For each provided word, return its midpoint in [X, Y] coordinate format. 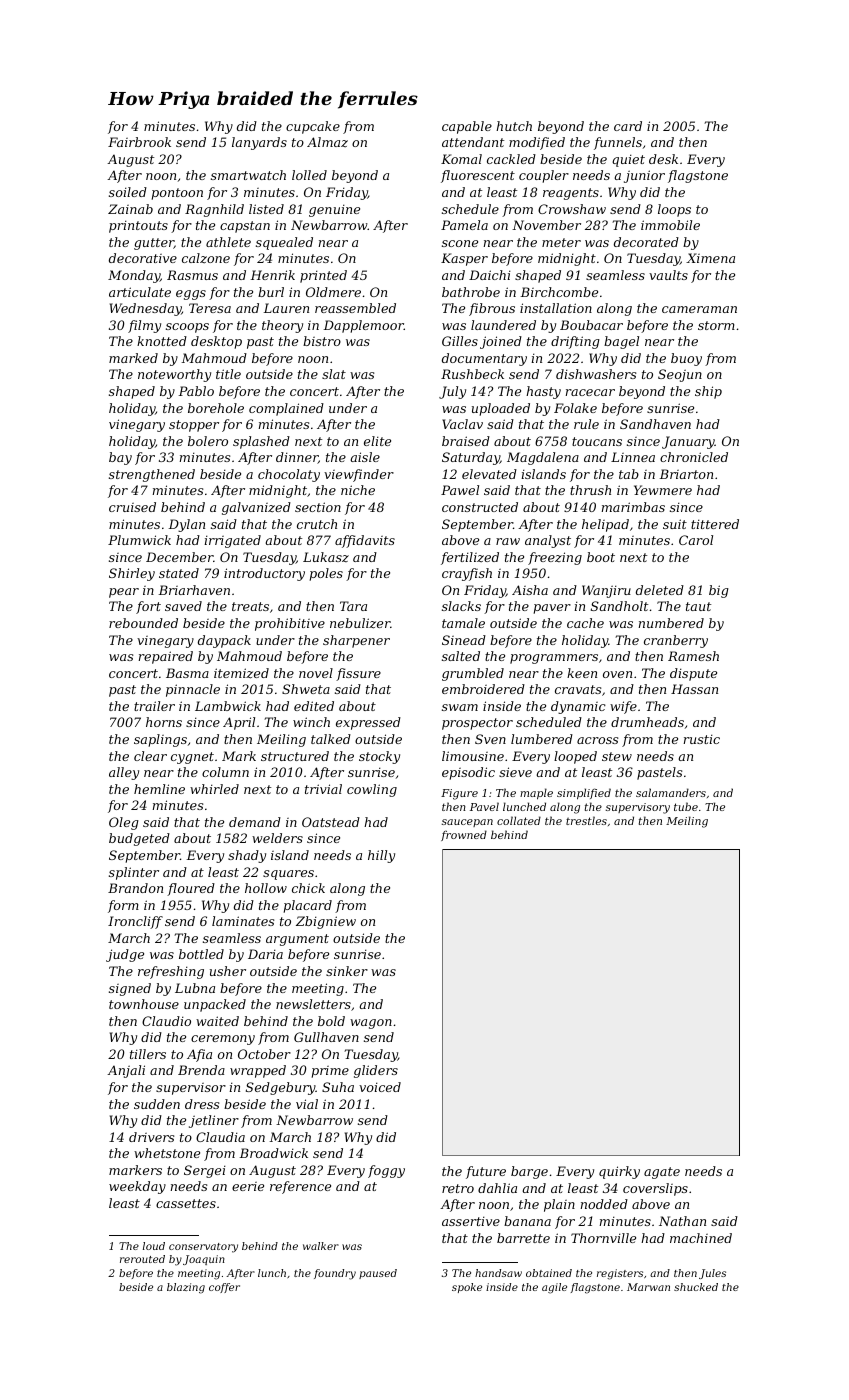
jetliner [214, 1121]
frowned [464, 835]
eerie [248, 1186]
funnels [618, 143]
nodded [604, 1204]
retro [458, 1188]
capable [467, 127]
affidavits [365, 541]
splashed [261, 442]
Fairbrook [139, 142]
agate [662, 1173]
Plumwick [139, 540]
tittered [715, 524]
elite [377, 441]
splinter [134, 873]
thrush [590, 490]
